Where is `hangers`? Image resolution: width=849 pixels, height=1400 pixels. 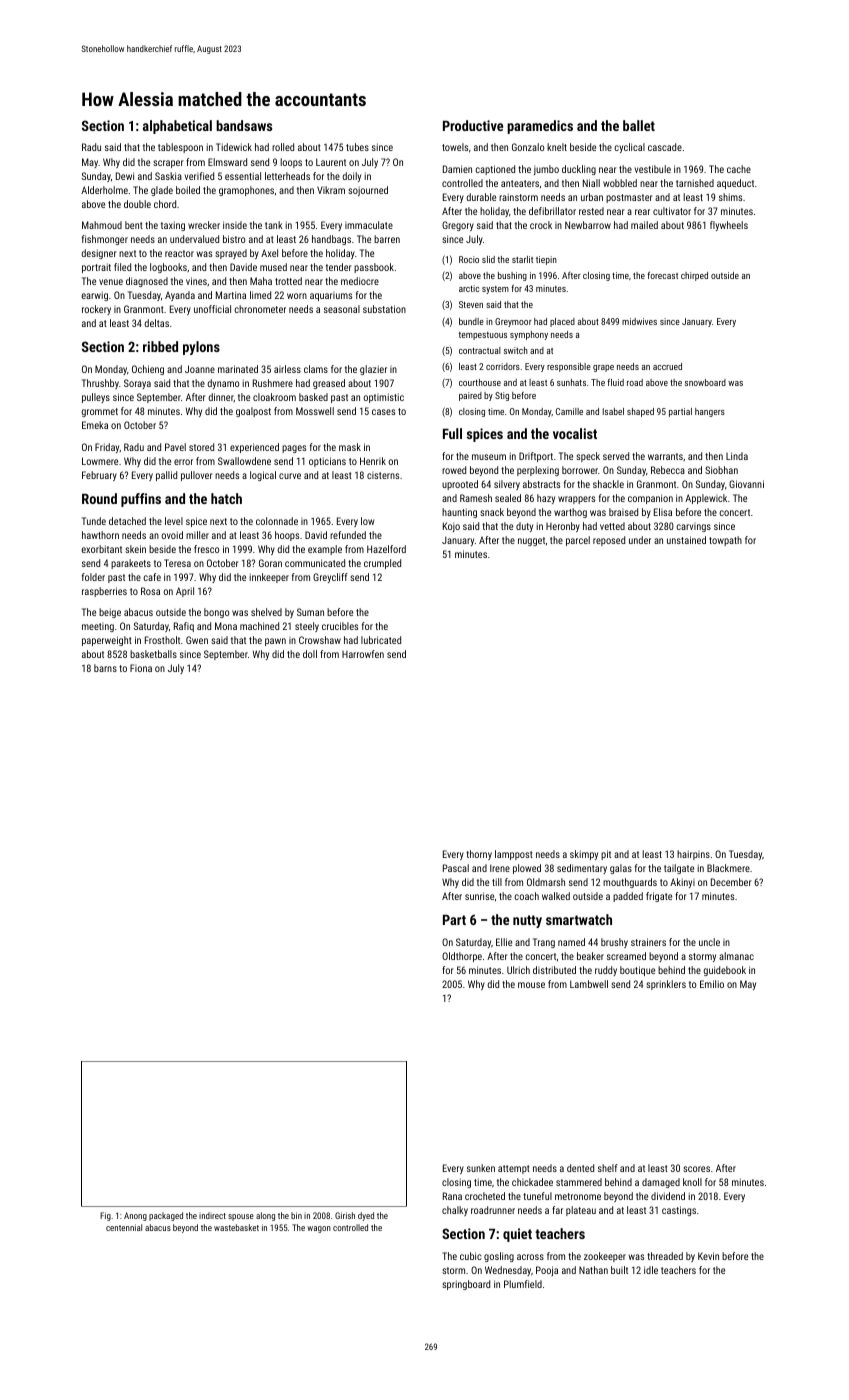 hangers is located at coordinates (710, 412).
